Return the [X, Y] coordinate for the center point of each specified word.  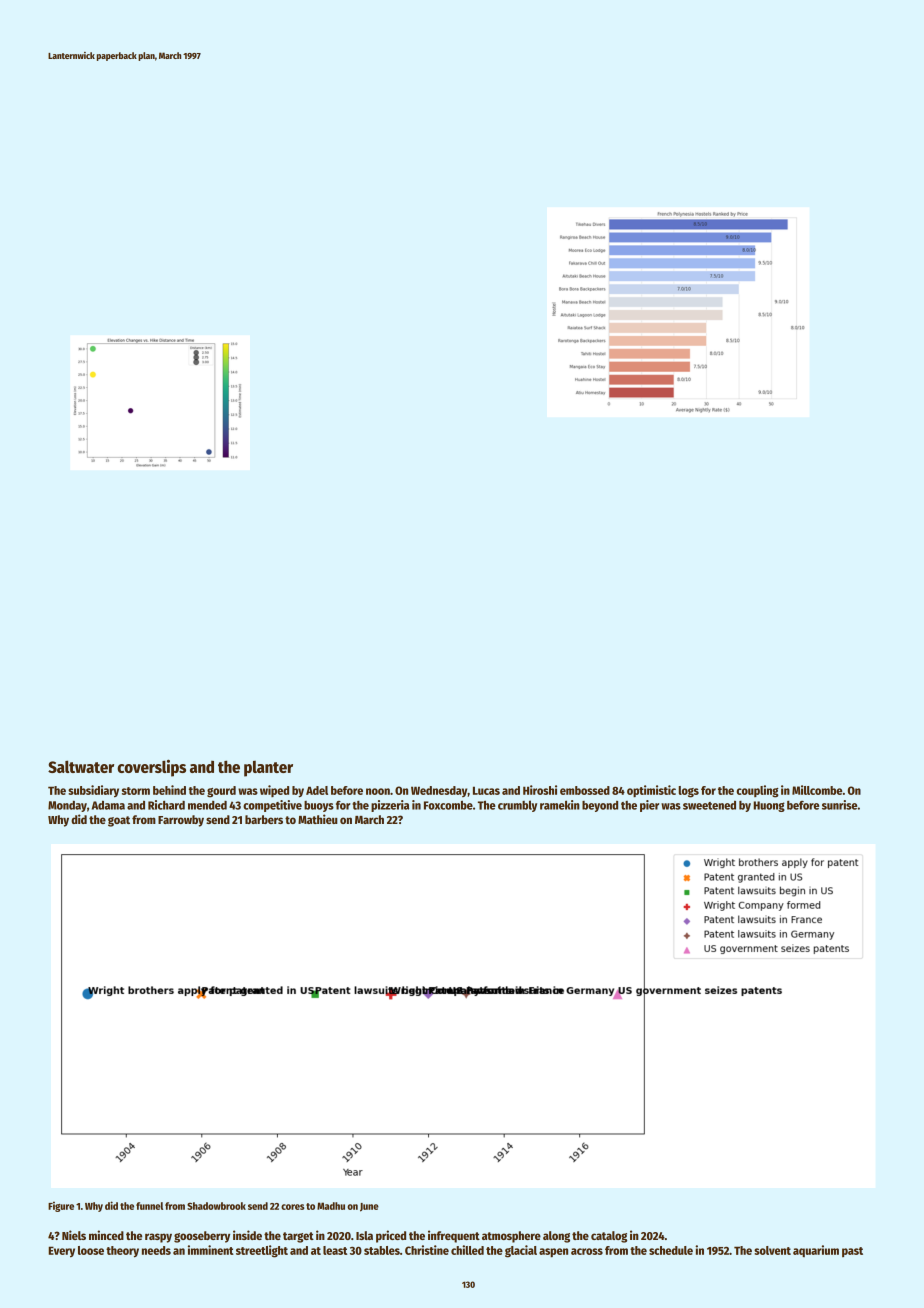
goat [119, 821]
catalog [609, 1237]
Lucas [486, 790]
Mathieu [318, 819]
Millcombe [817, 790]
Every [61, 1252]
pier [649, 806]
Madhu [331, 1206]
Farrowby [181, 821]
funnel [149, 1206]
